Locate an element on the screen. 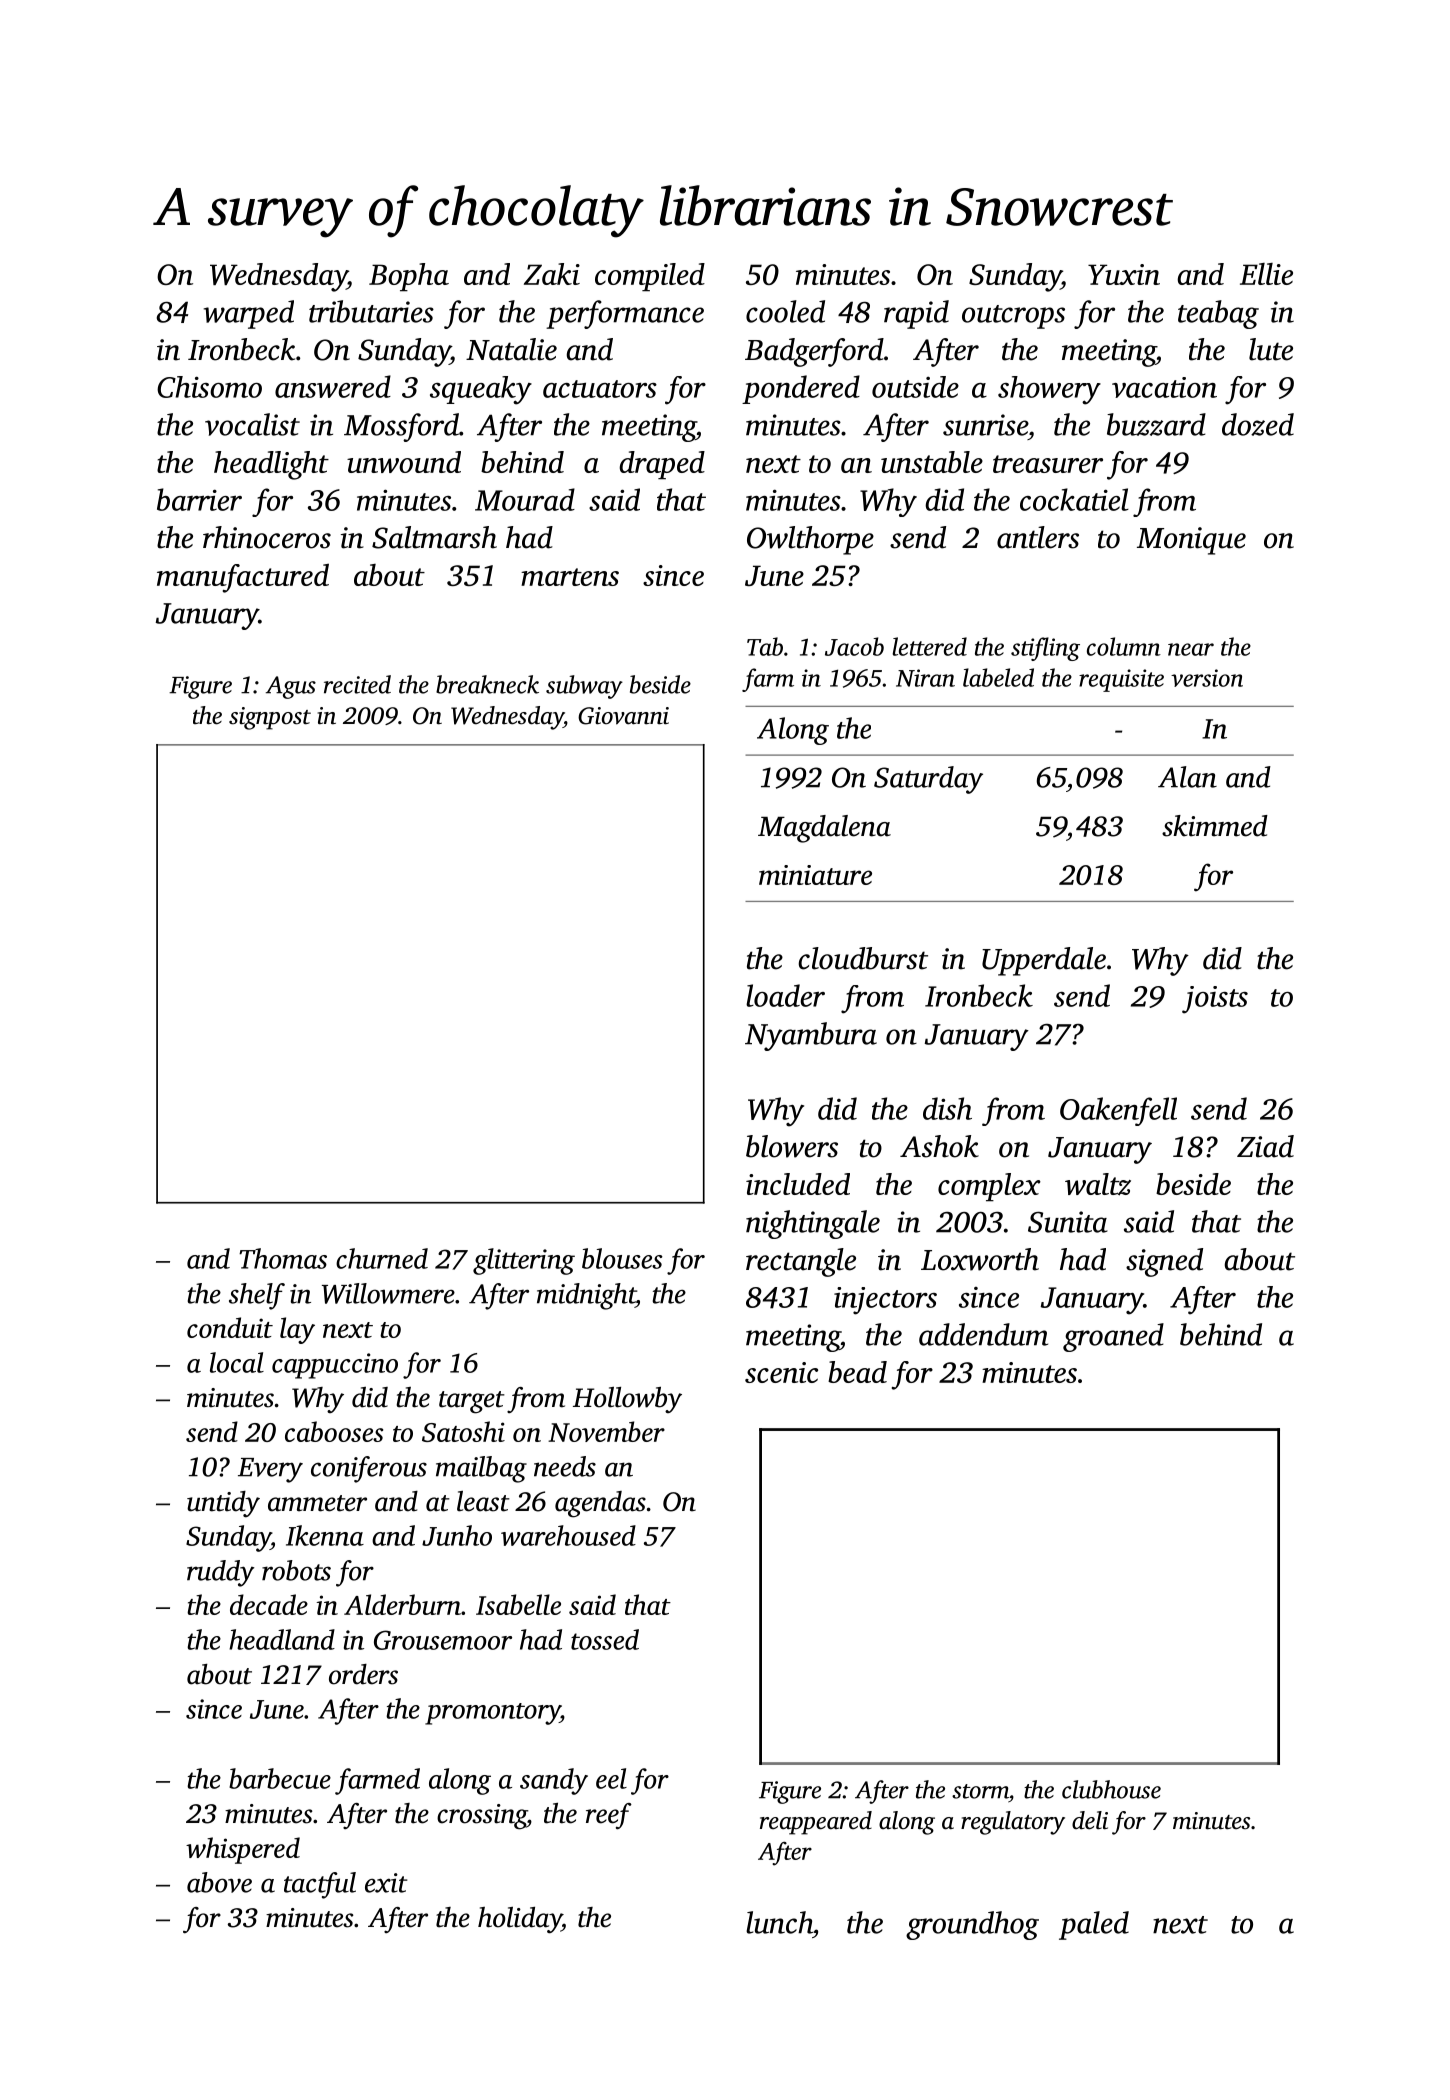 The height and width of the screenshot is (2100, 1450). version is located at coordinates (1207, 678).
